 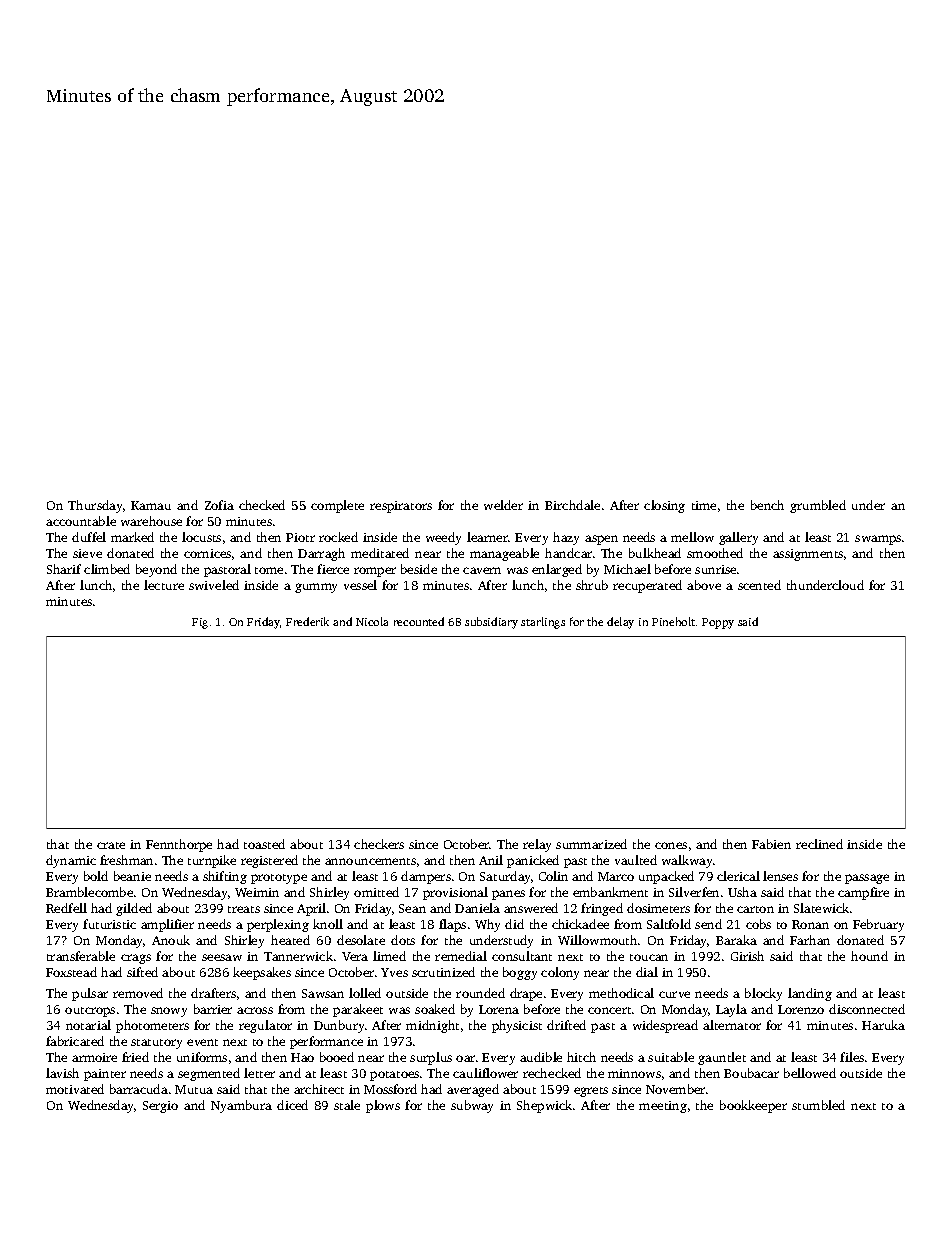 What do you see at coordinates (692, 537) in the page?
I see `mellow` at bounding box center [692, 537].
